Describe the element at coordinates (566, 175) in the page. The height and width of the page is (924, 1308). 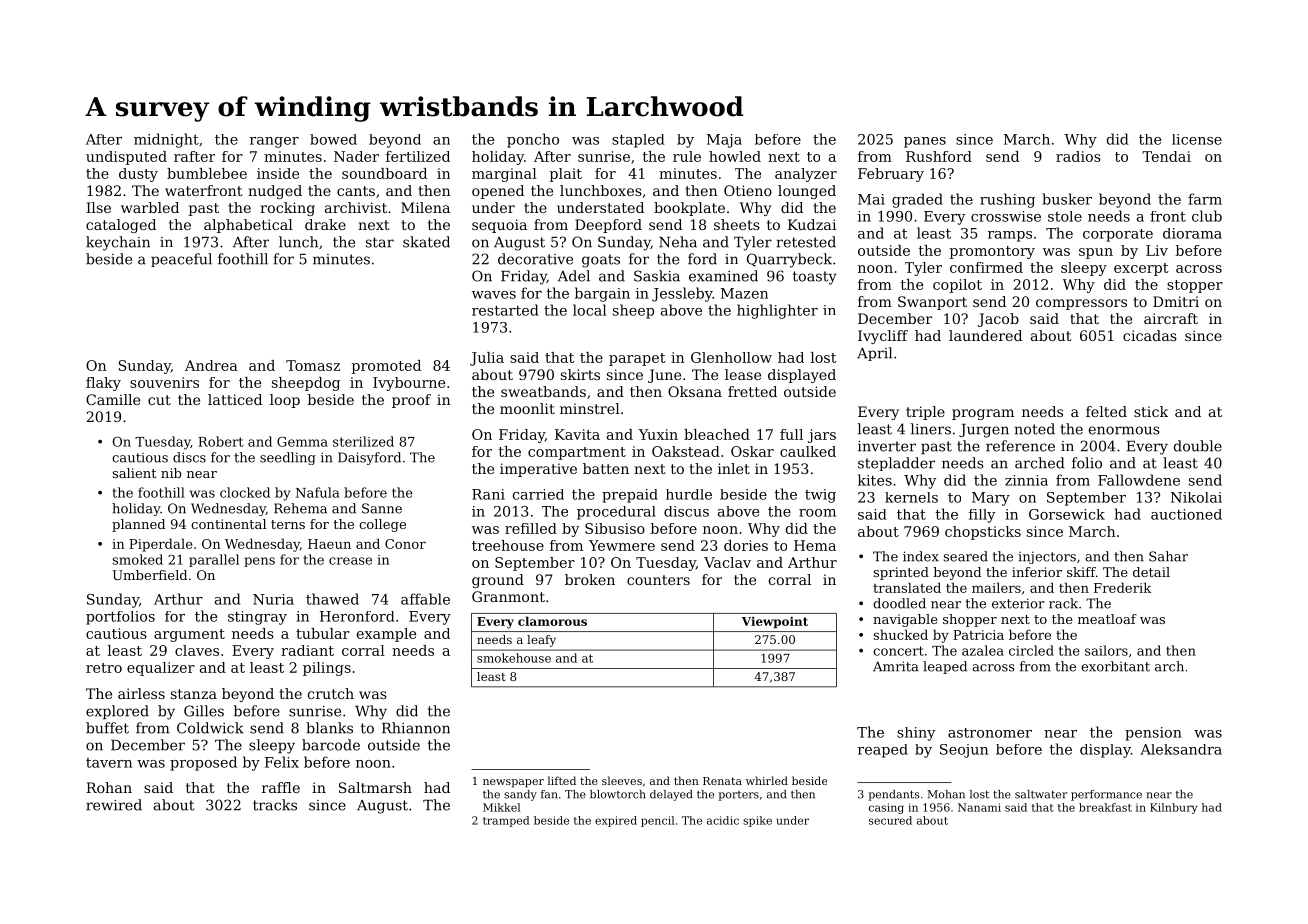
I see `plait` at that location.
